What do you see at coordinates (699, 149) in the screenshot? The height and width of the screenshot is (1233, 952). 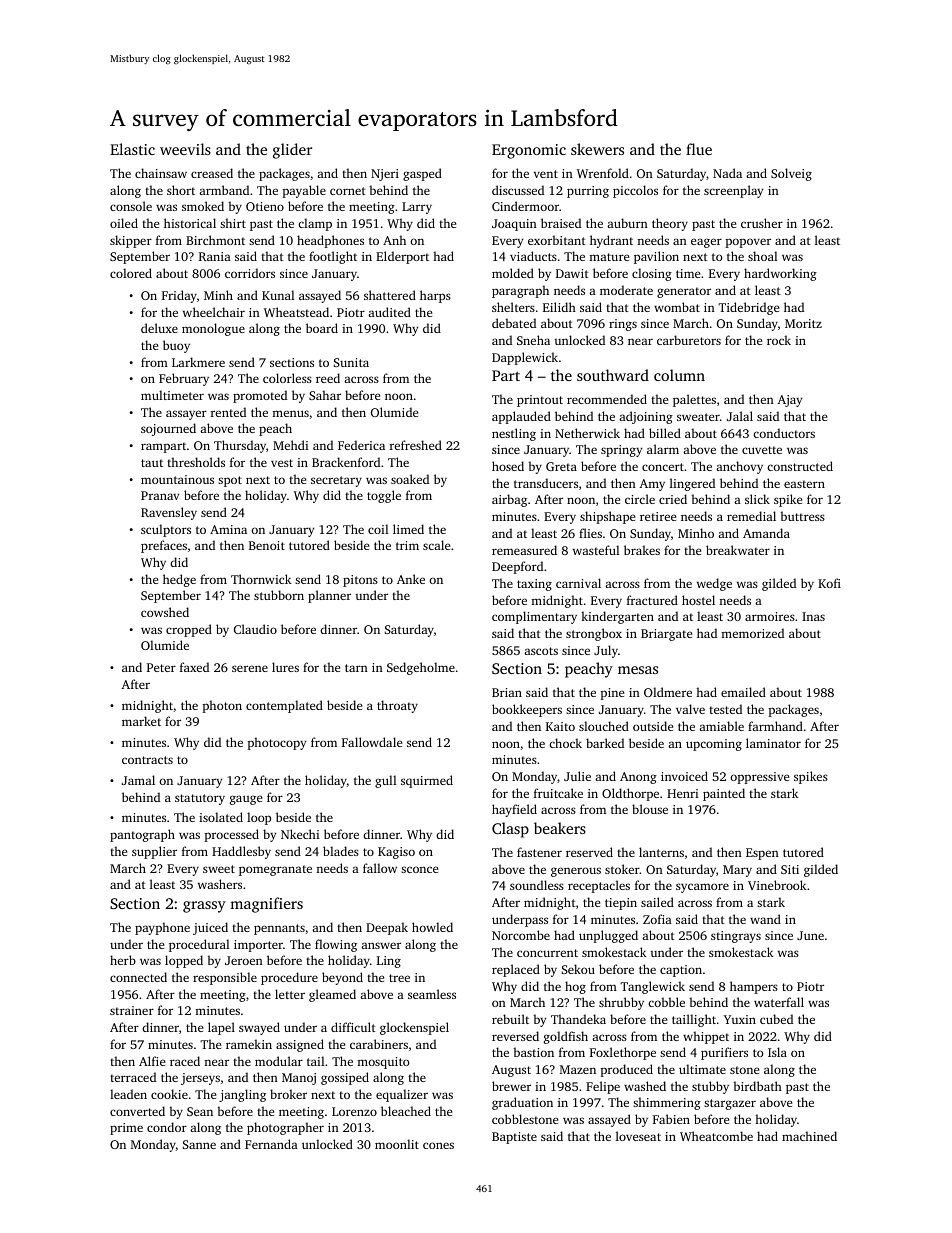 I see `flue` at bounding box center [699, 149].
